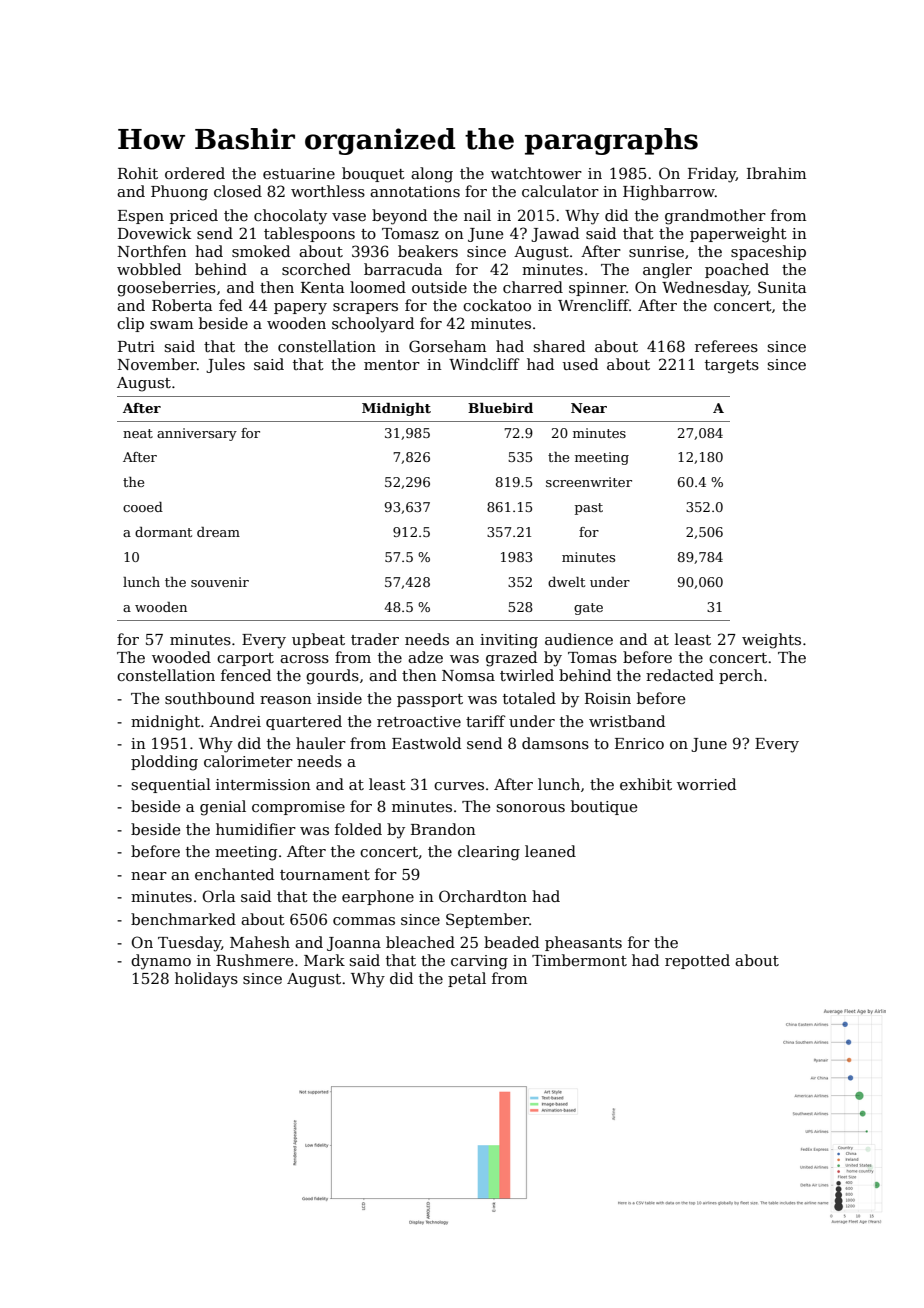 The width and height of the image is (924, 1308). I want to click on Orchardton, so click(483, 896).
